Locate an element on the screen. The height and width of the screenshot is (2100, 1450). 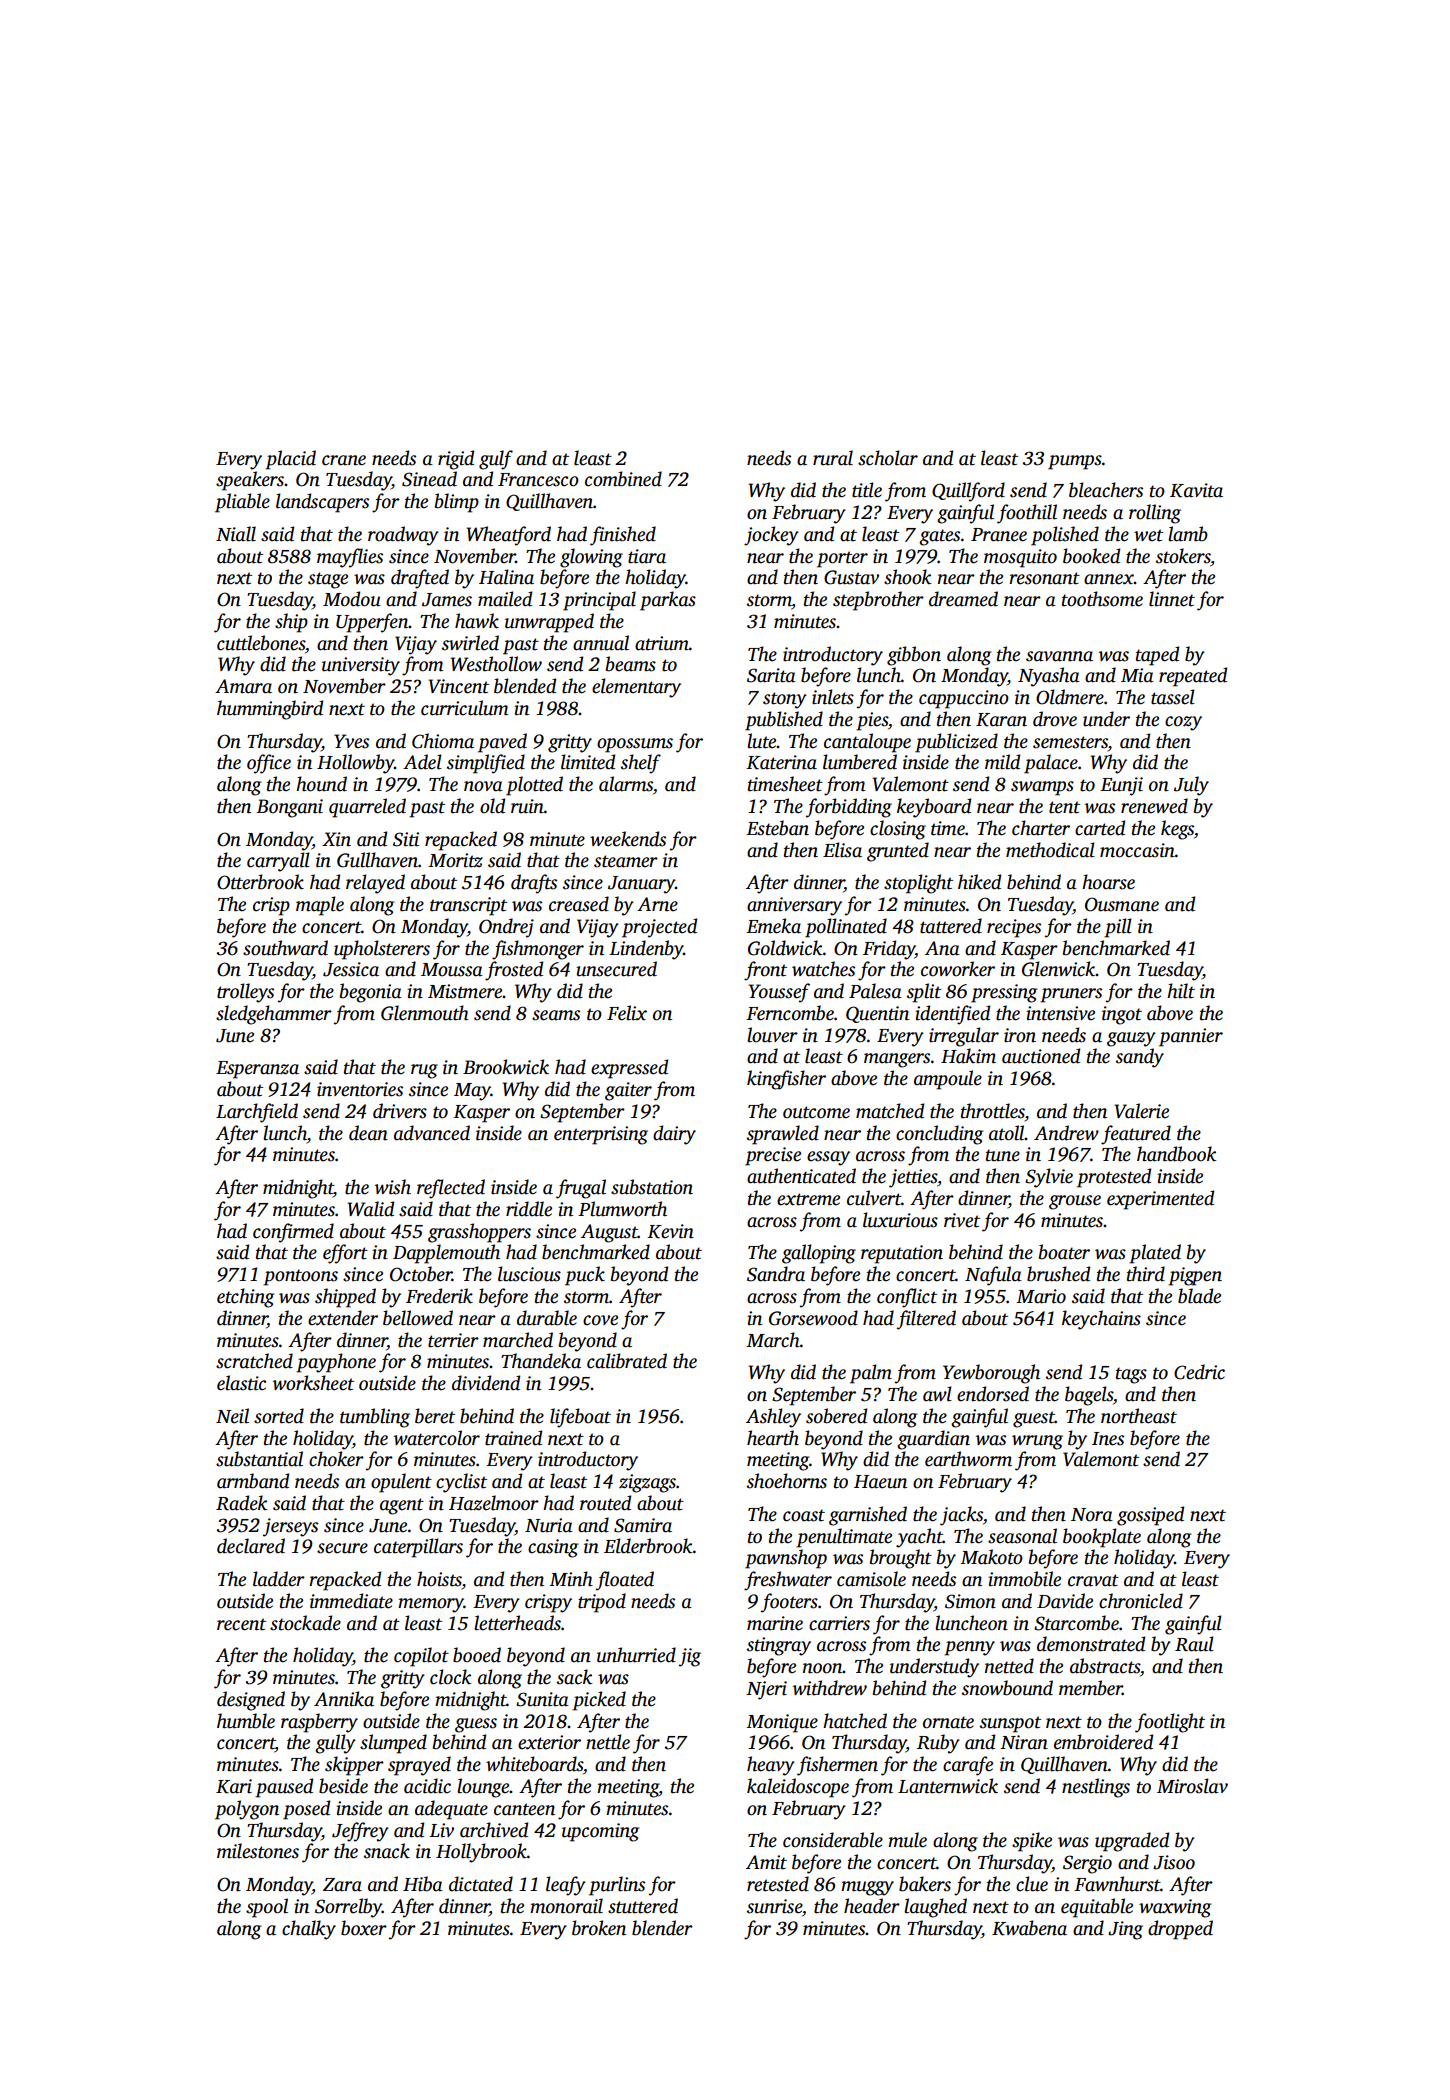
placid is located at coordinates (290, 460).
